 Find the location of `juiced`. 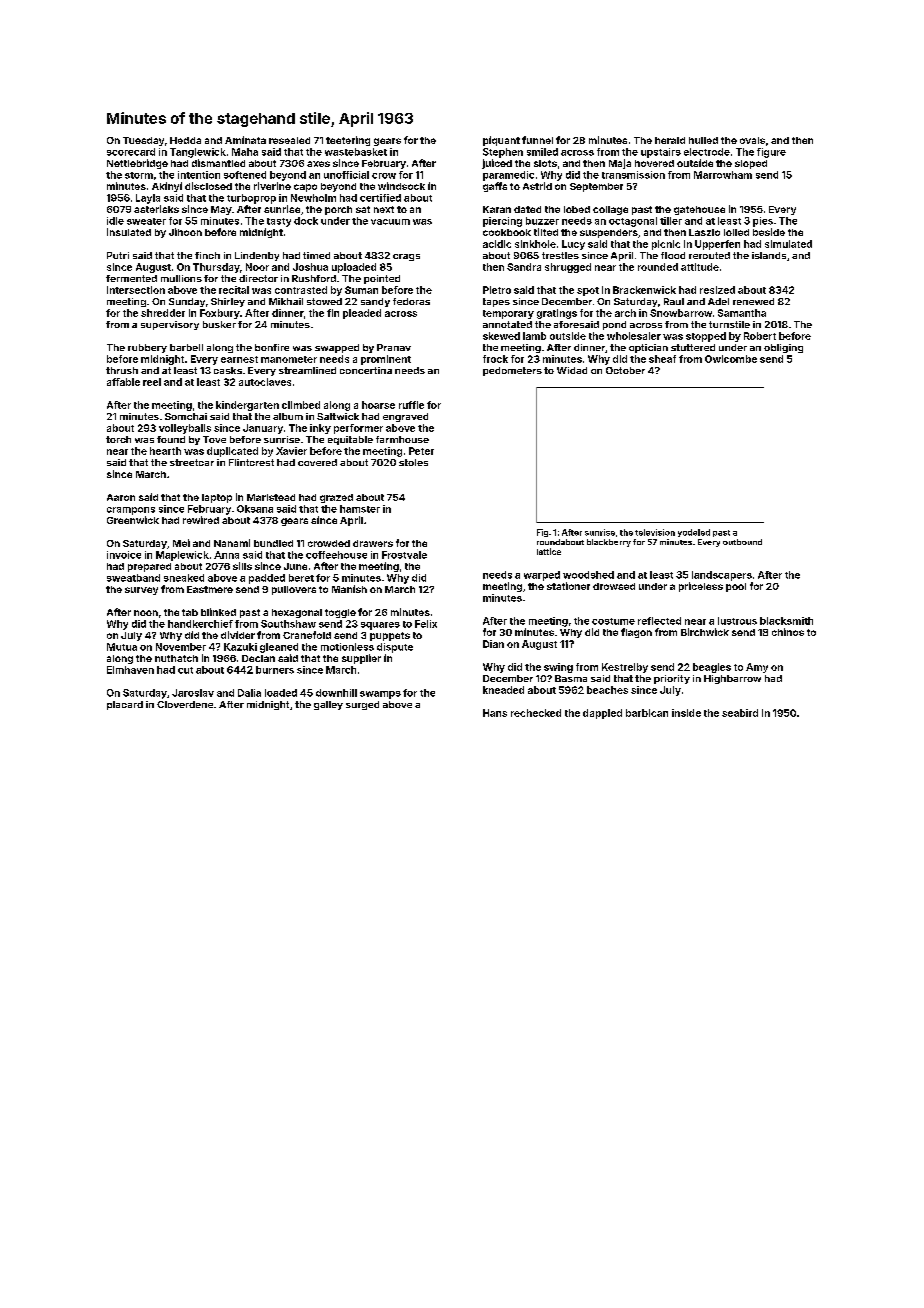

juiced is located at coordinates (497, 164).
